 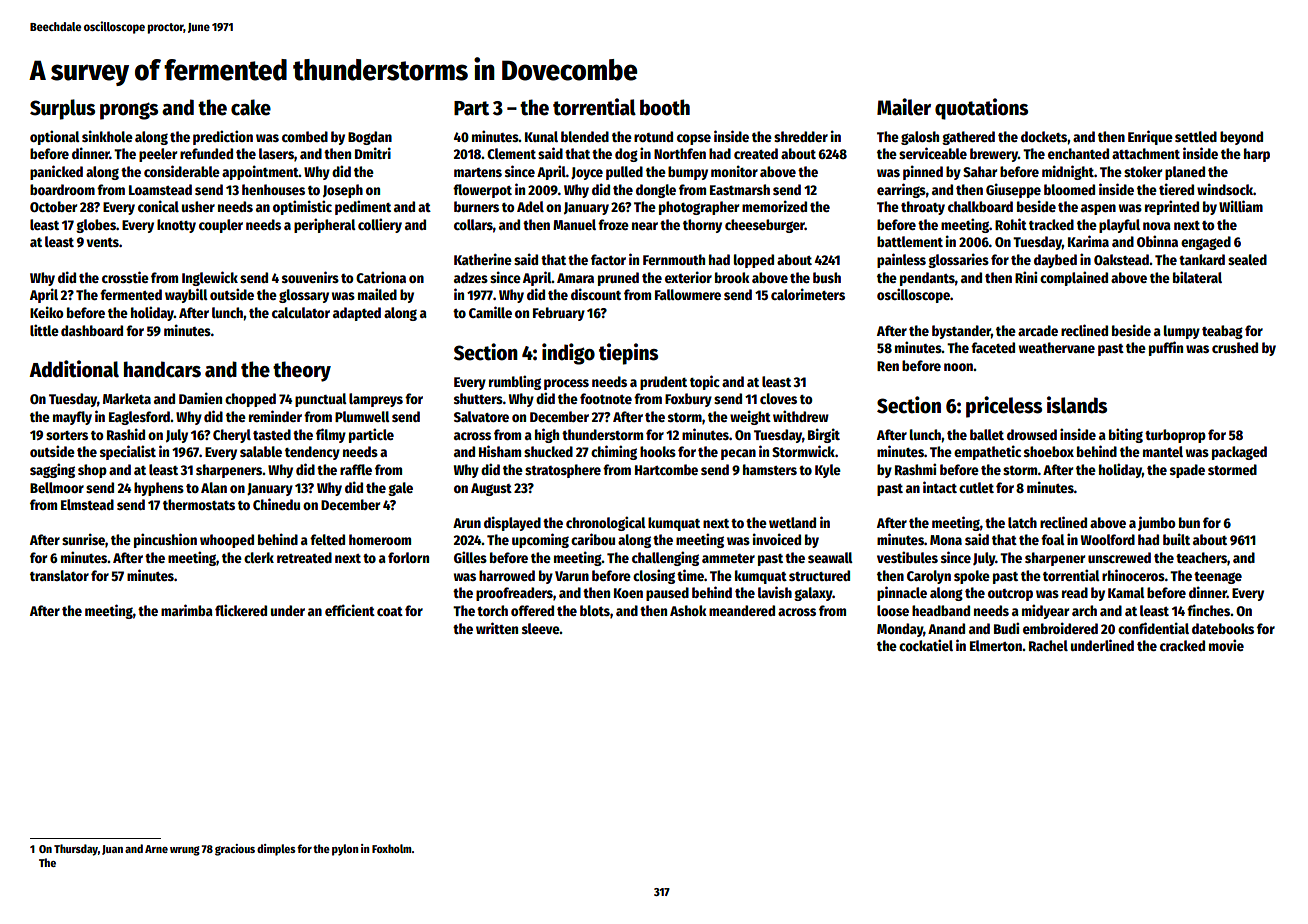 I want to click on flickered, so click(x=241, y=610).
